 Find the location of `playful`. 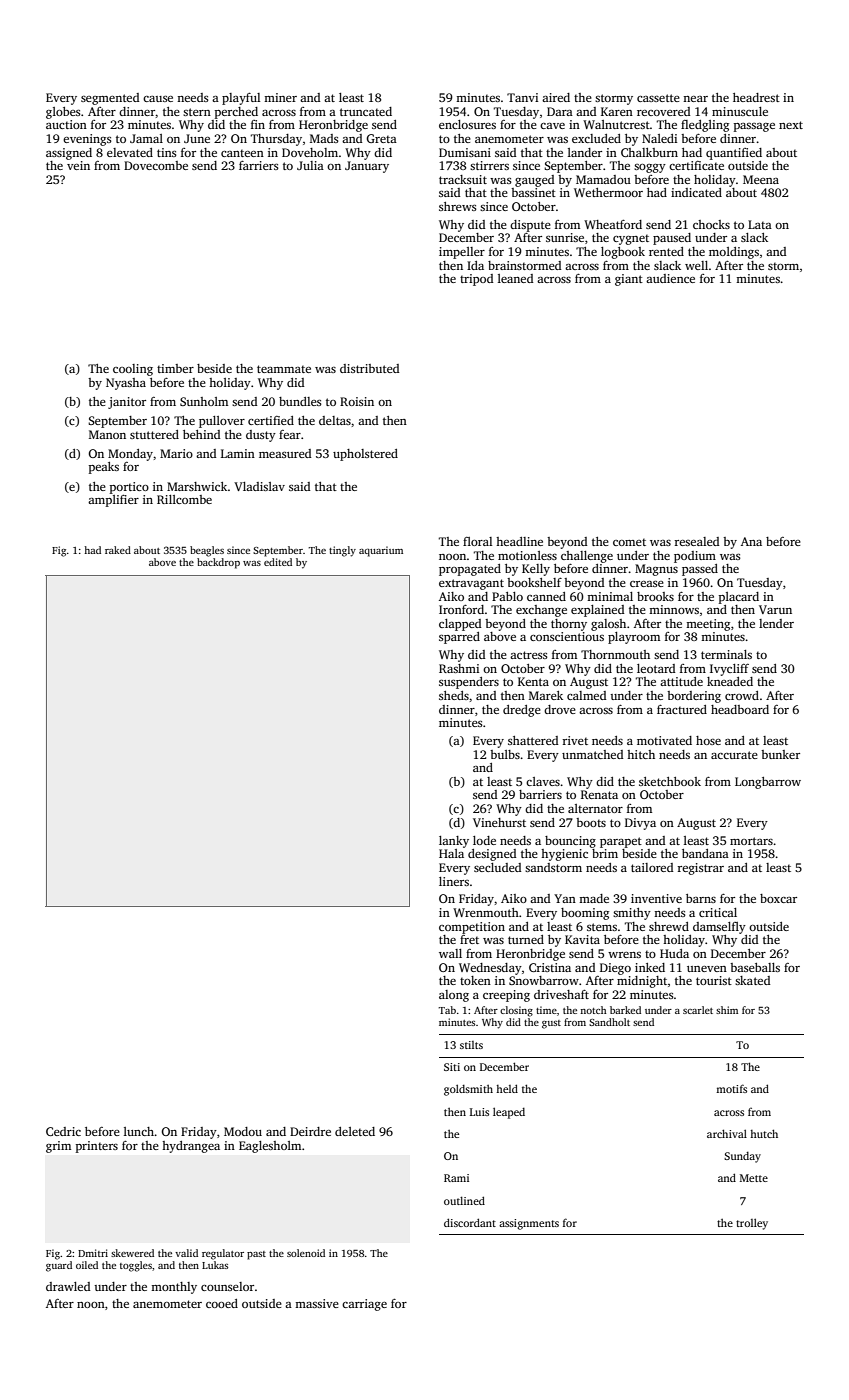

playful is located at coordinates (241, 99).
